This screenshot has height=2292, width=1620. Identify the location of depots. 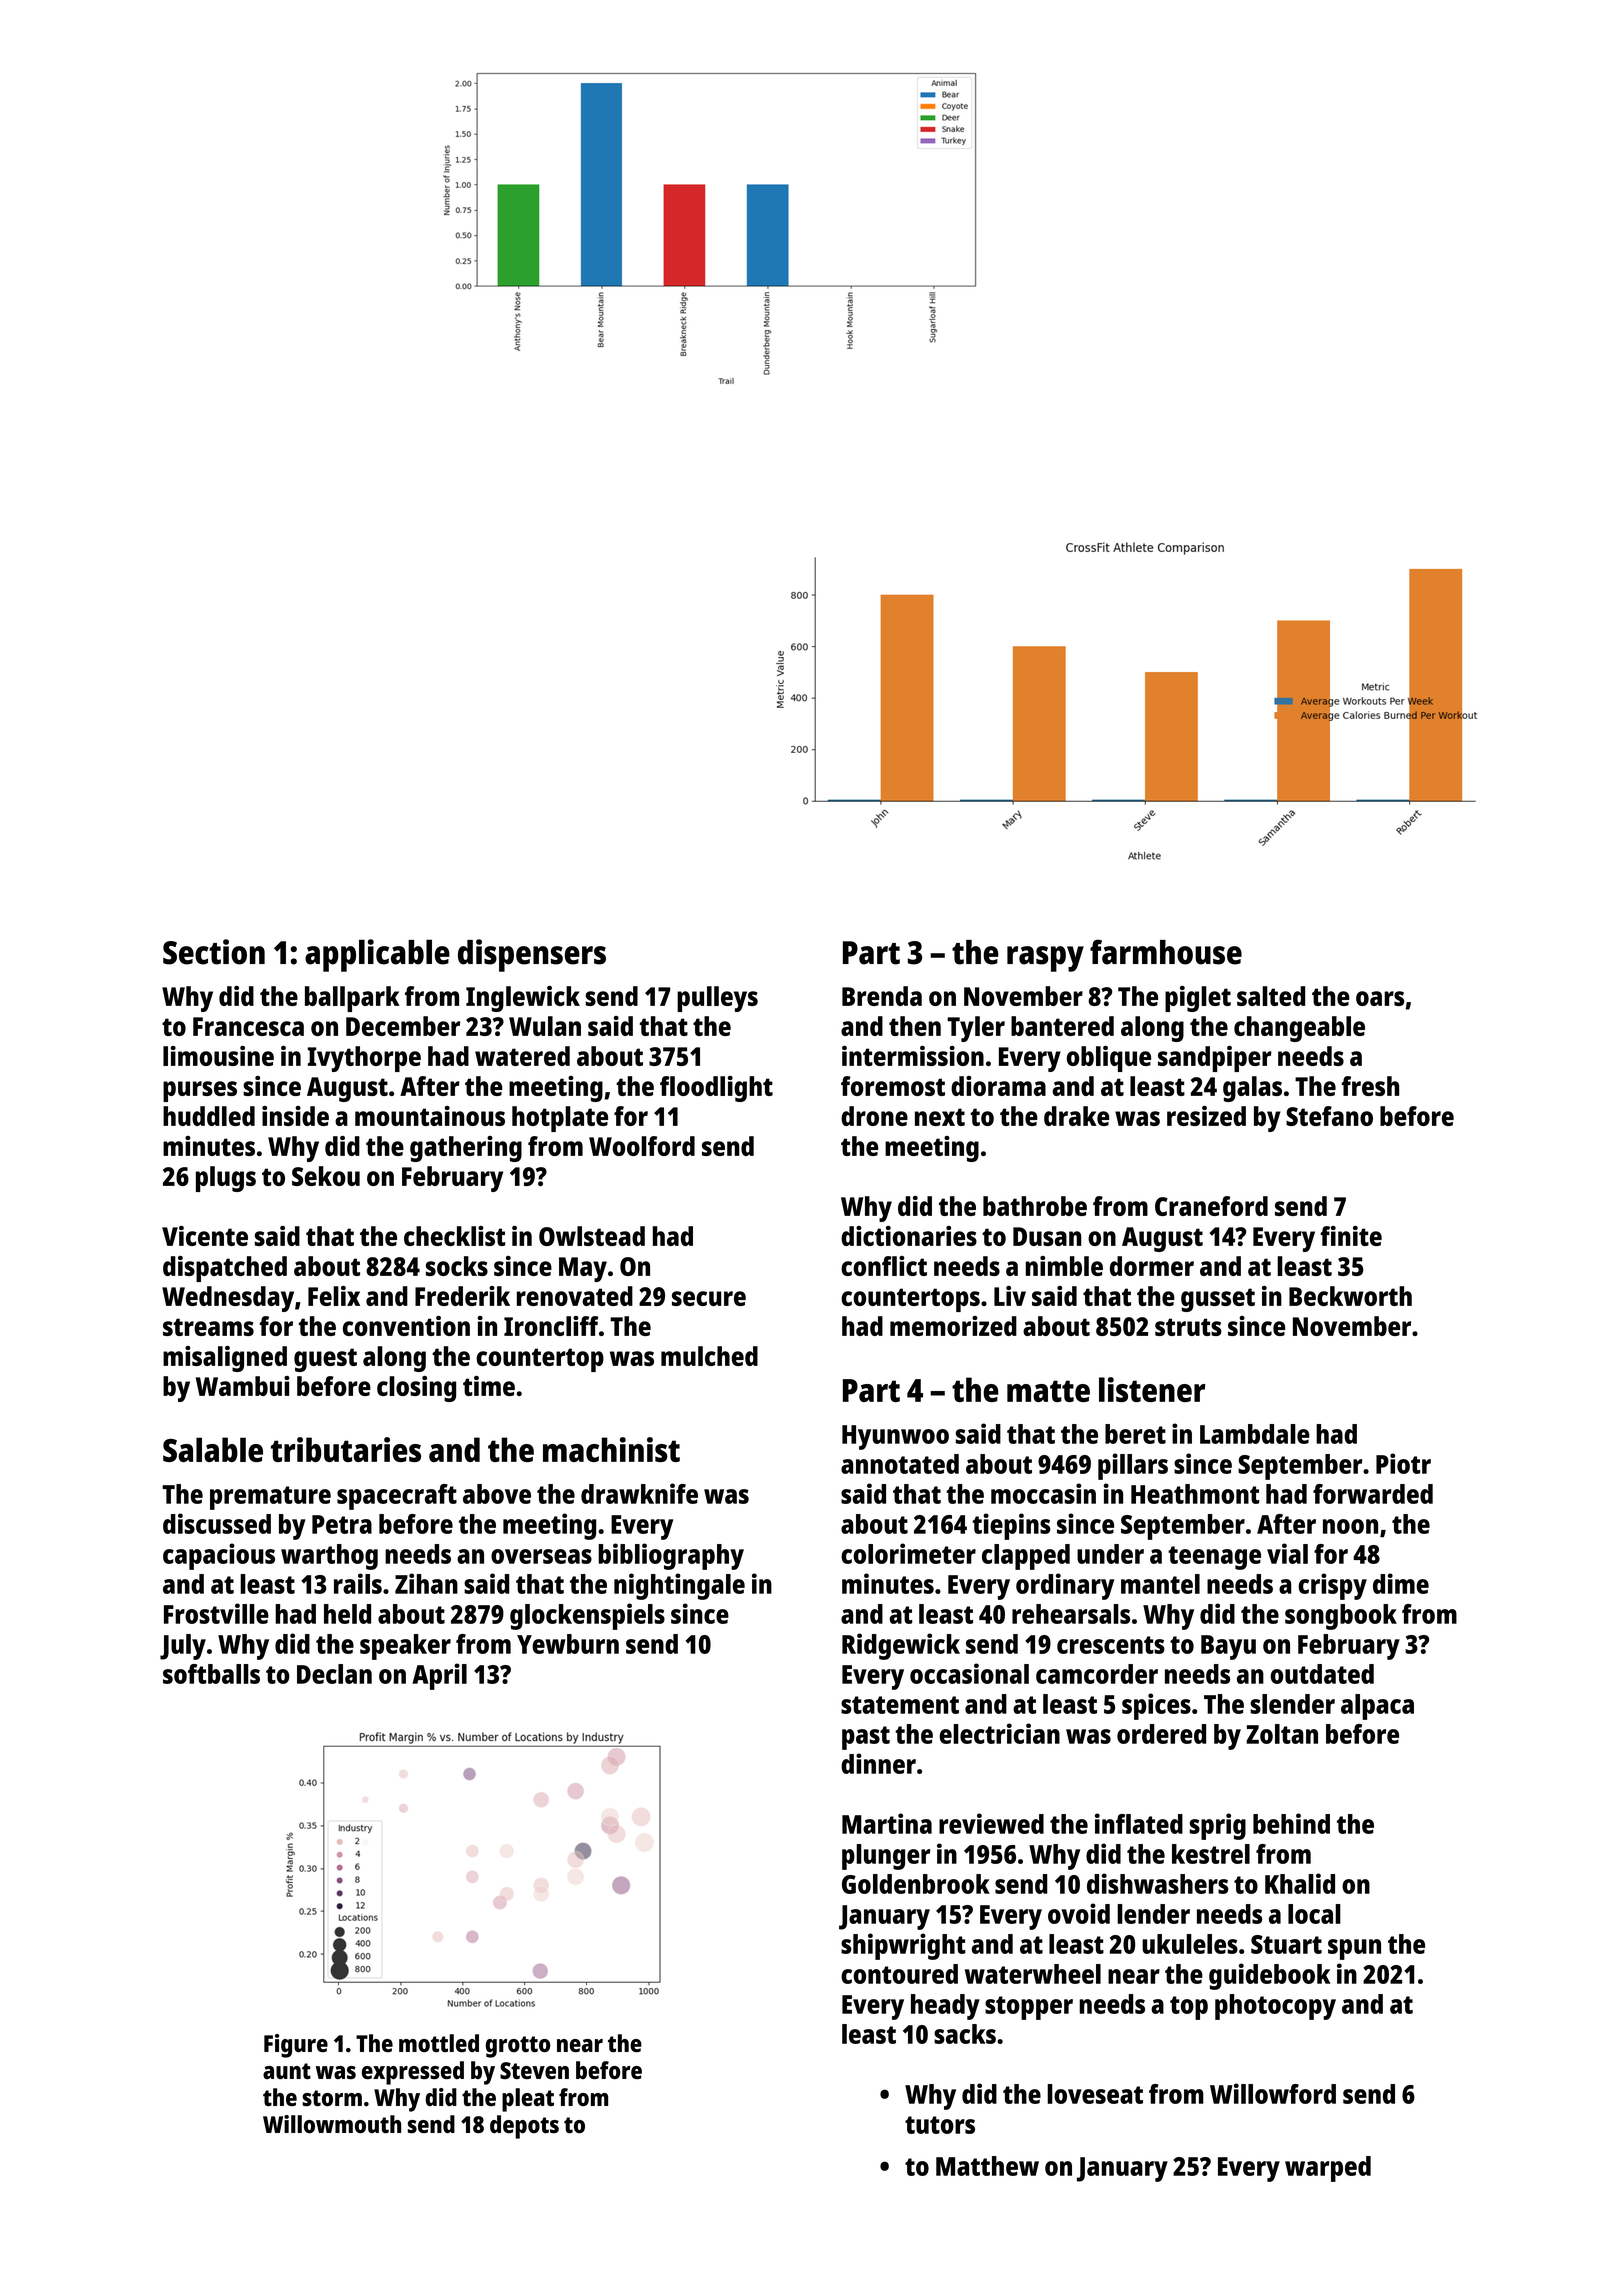
(524, 2127).
